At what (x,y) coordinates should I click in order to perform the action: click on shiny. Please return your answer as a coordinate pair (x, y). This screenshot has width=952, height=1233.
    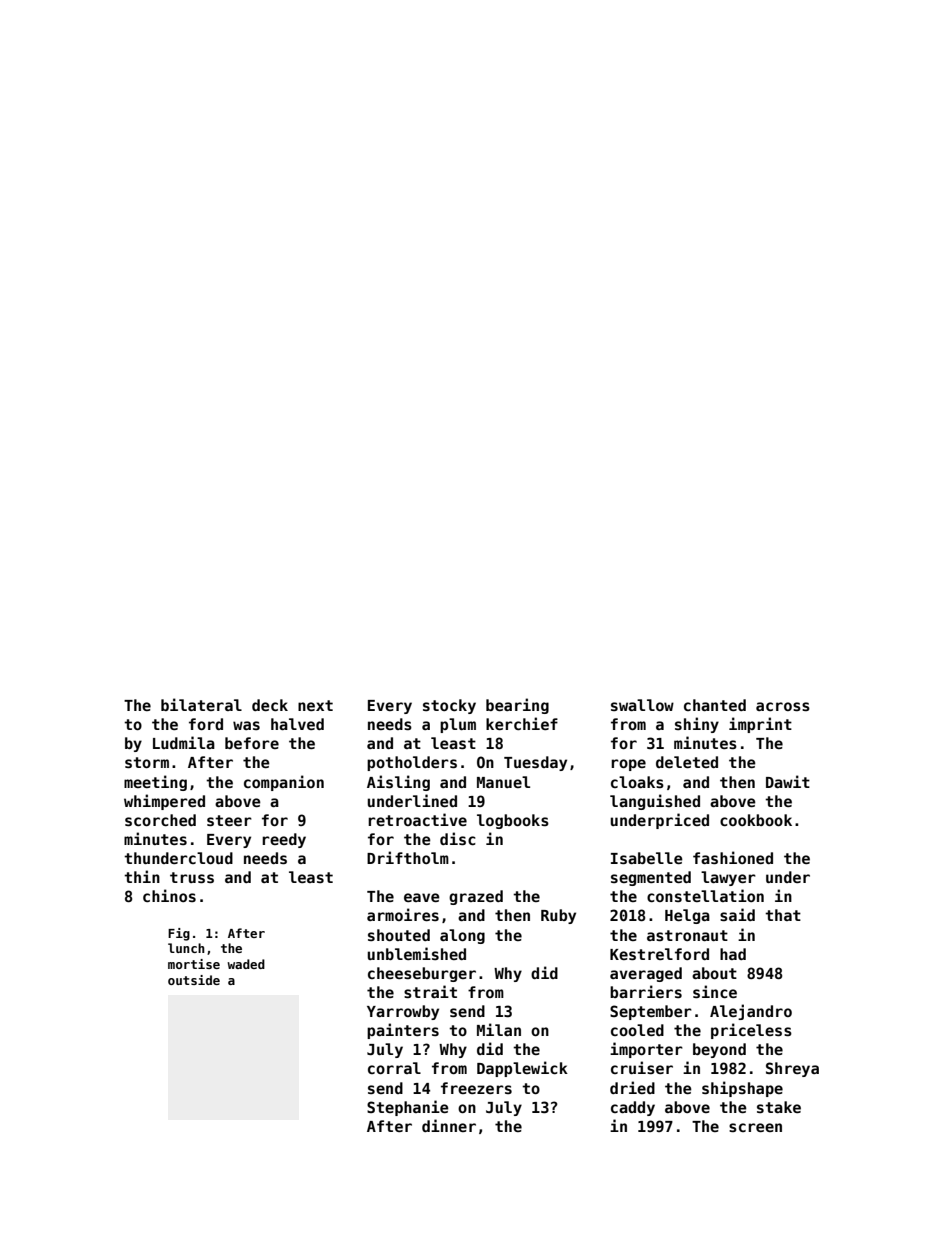
    Looking at the image, I should click on (697, 725).
